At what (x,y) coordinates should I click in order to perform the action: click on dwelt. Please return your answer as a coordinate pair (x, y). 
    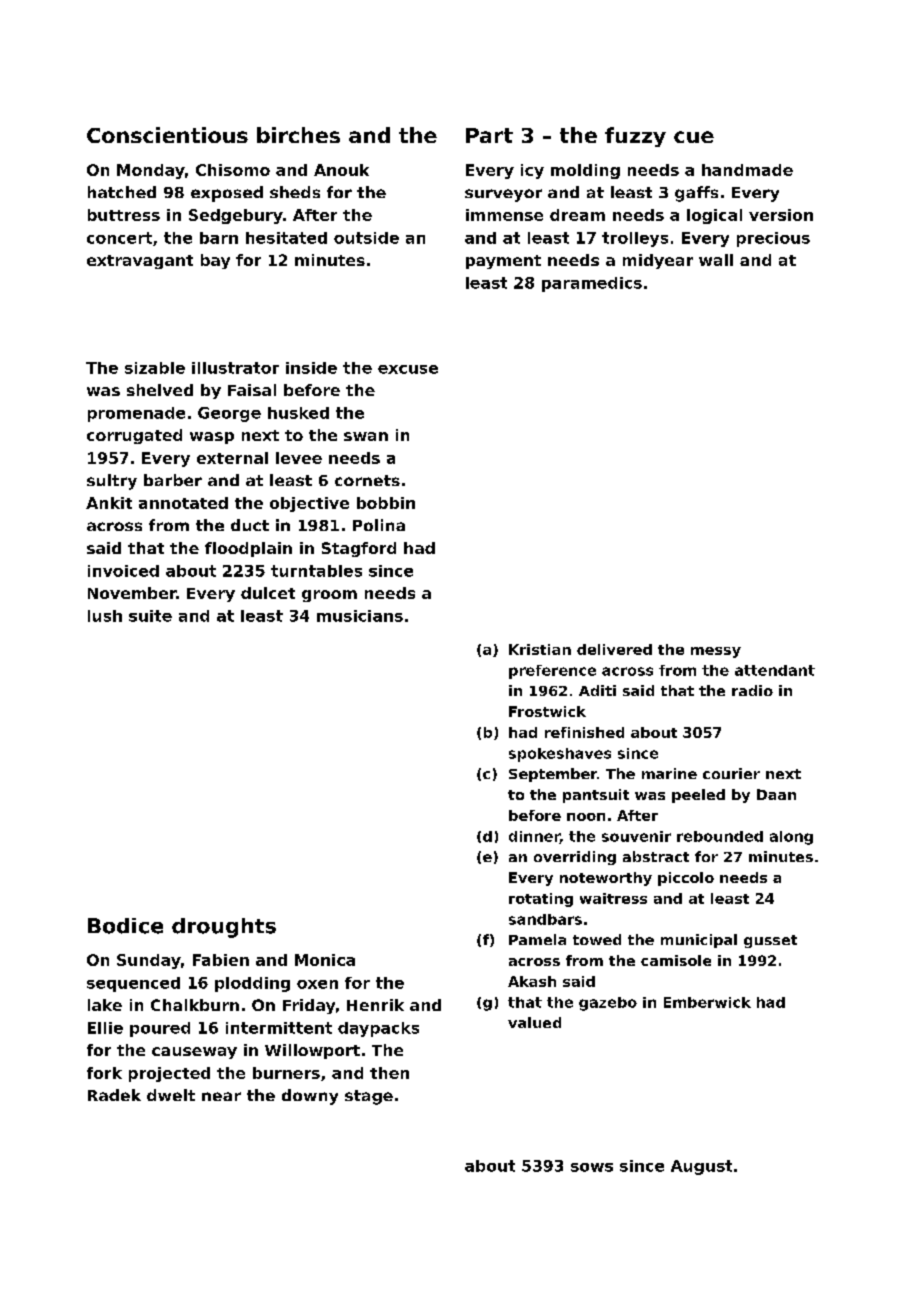
    Looking at the image, I should click on (171, 1095).
